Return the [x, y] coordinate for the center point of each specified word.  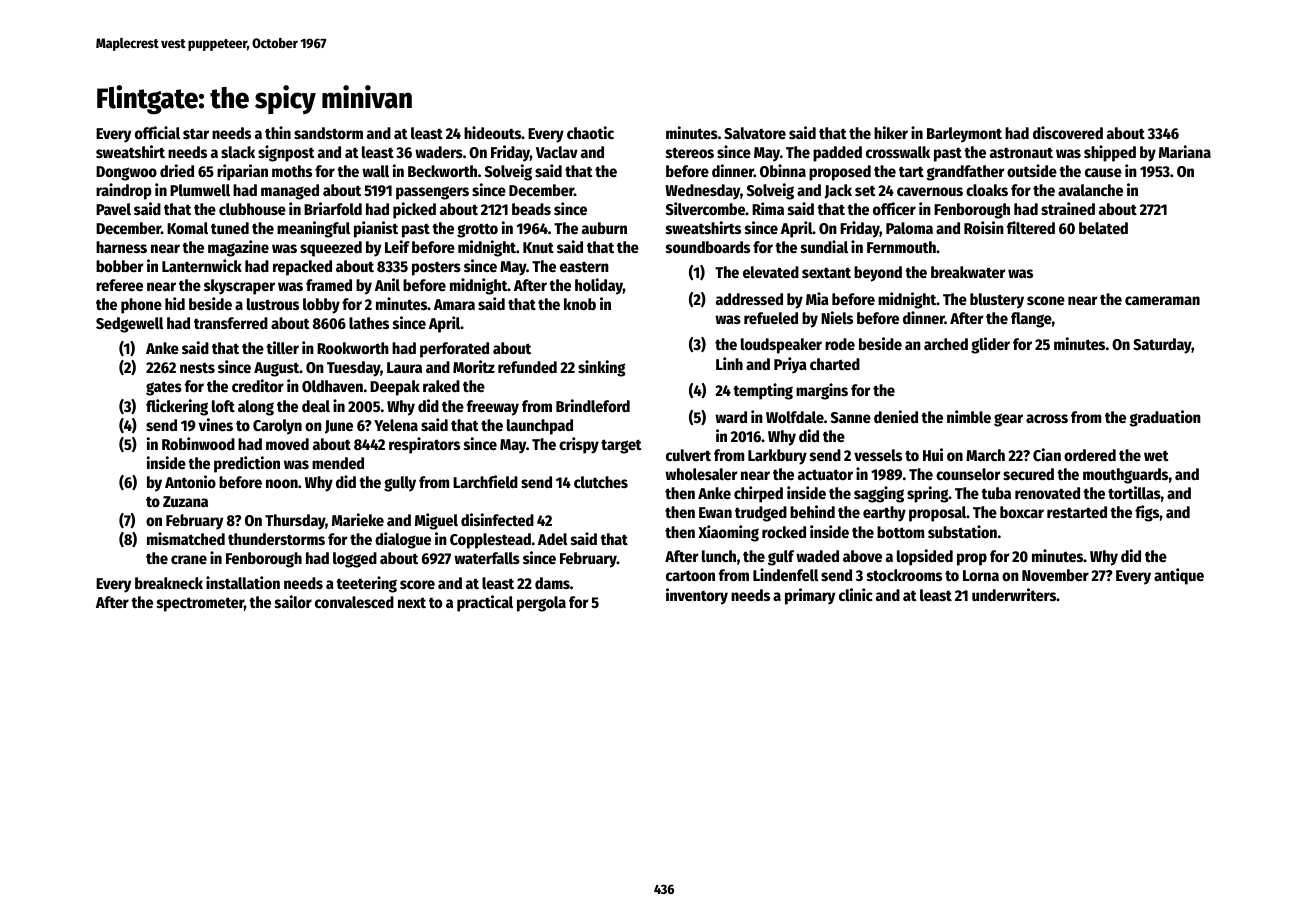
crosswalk [898, 152]
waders [439, 152]
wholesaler [701, 474]
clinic [856, 594]
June [339, 427]
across [1047, 418]
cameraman [1162, 300]
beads [531, 209]
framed [329, 285]
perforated [454, 350]
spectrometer [200, 604]
